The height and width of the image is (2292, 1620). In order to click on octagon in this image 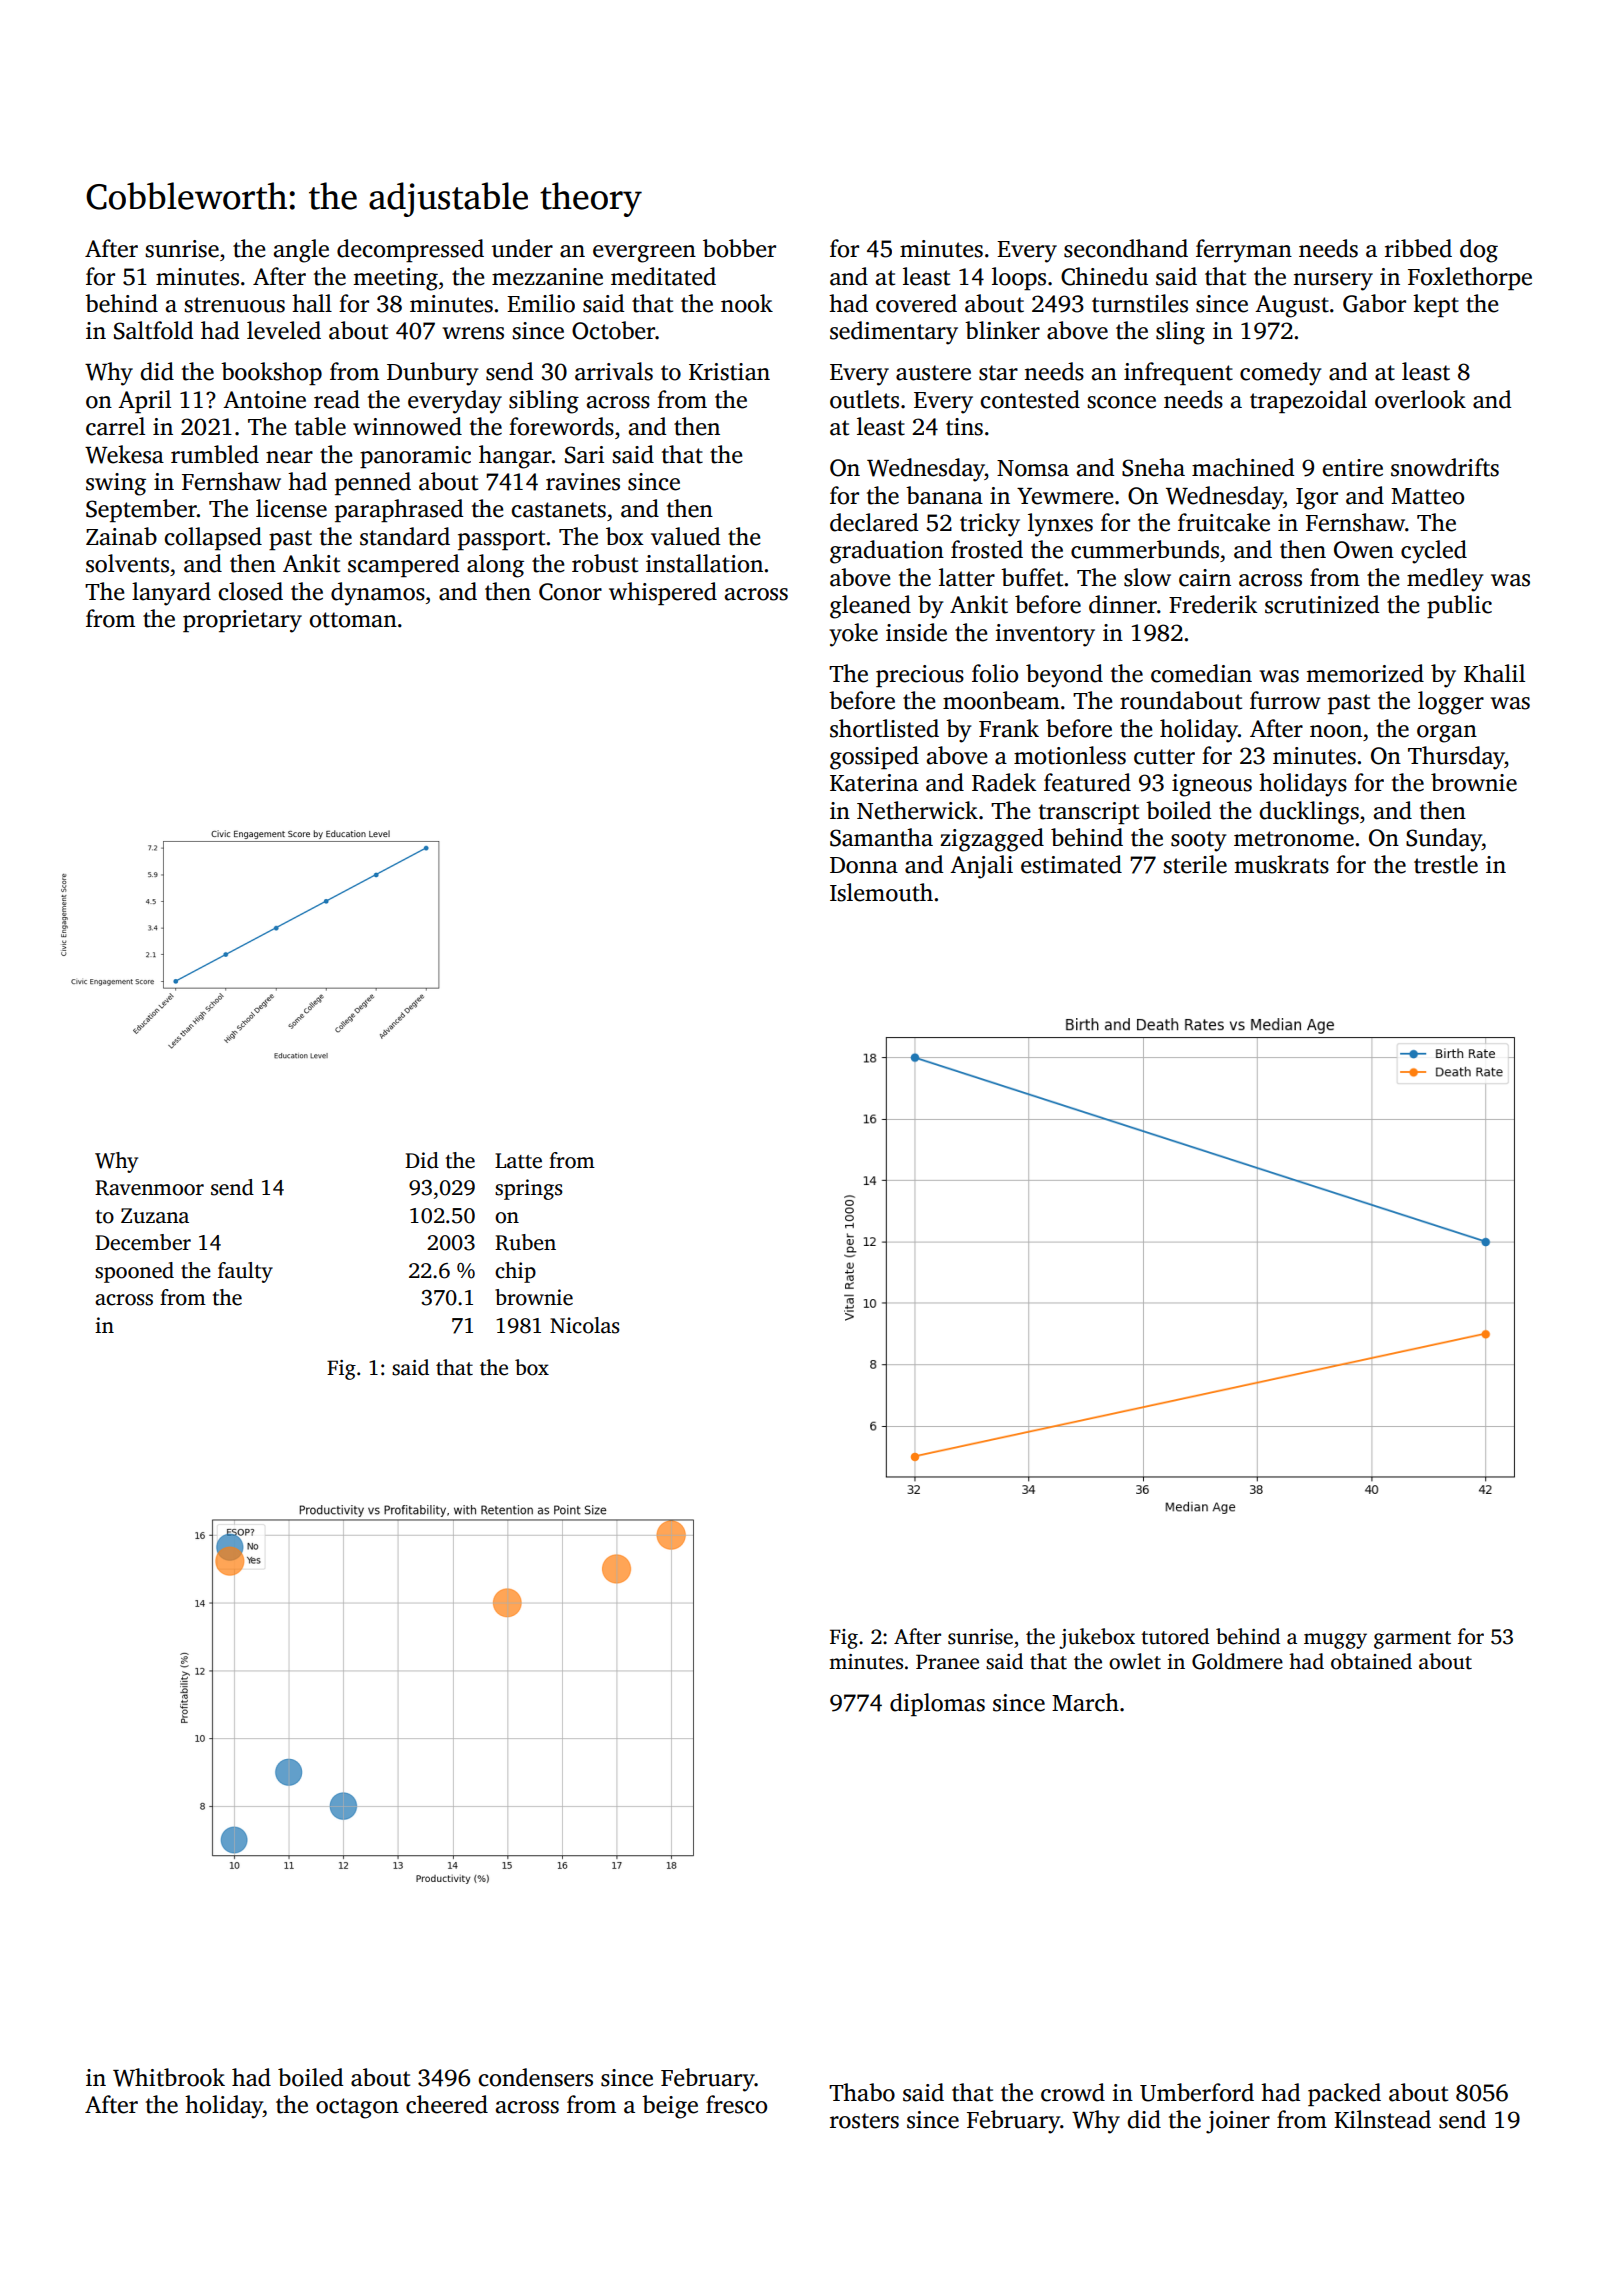, I will do `click(357, 2108)`.
